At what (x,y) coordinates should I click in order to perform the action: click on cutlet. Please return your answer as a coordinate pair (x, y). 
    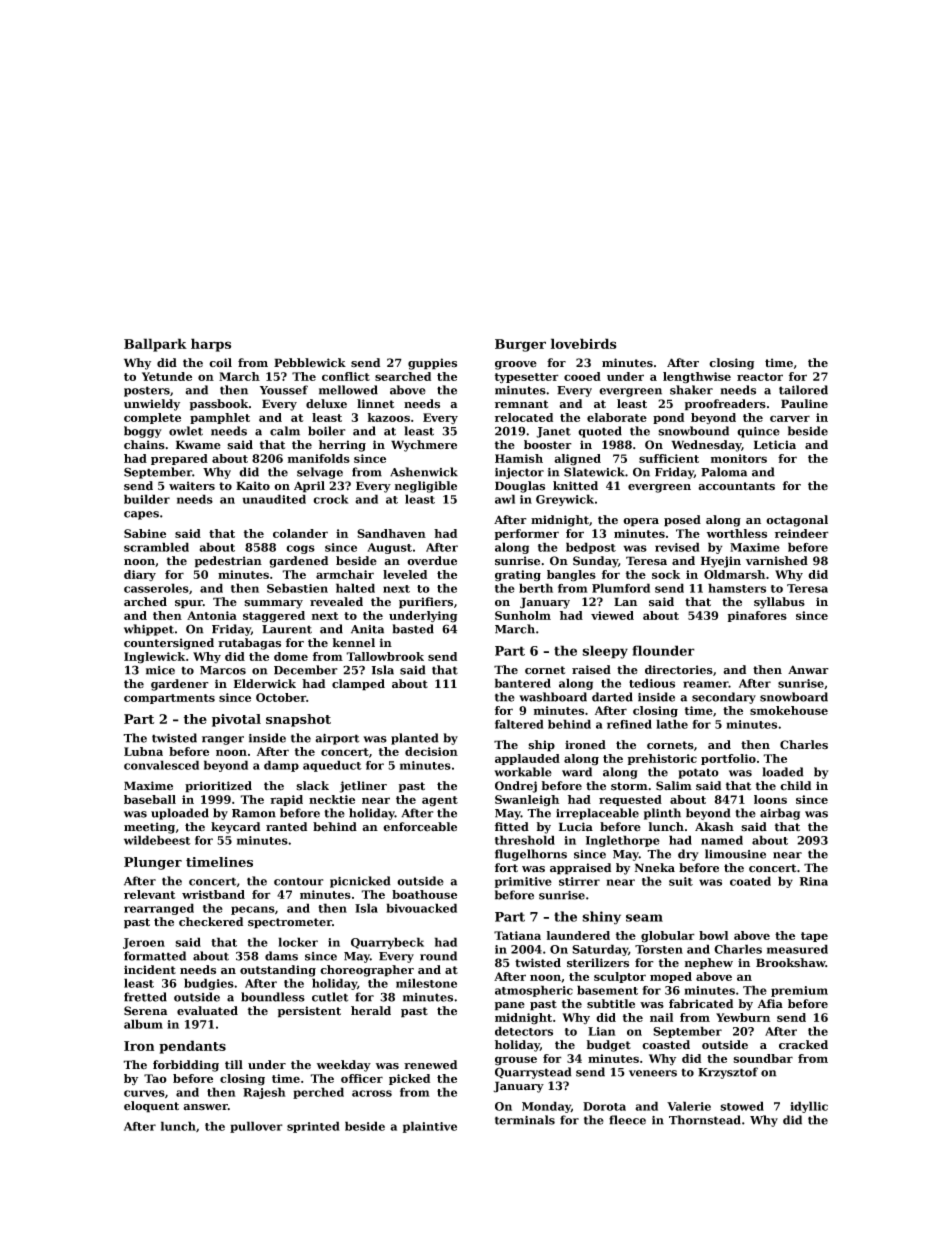
    Looking at the image, I should click on (330, 997).
